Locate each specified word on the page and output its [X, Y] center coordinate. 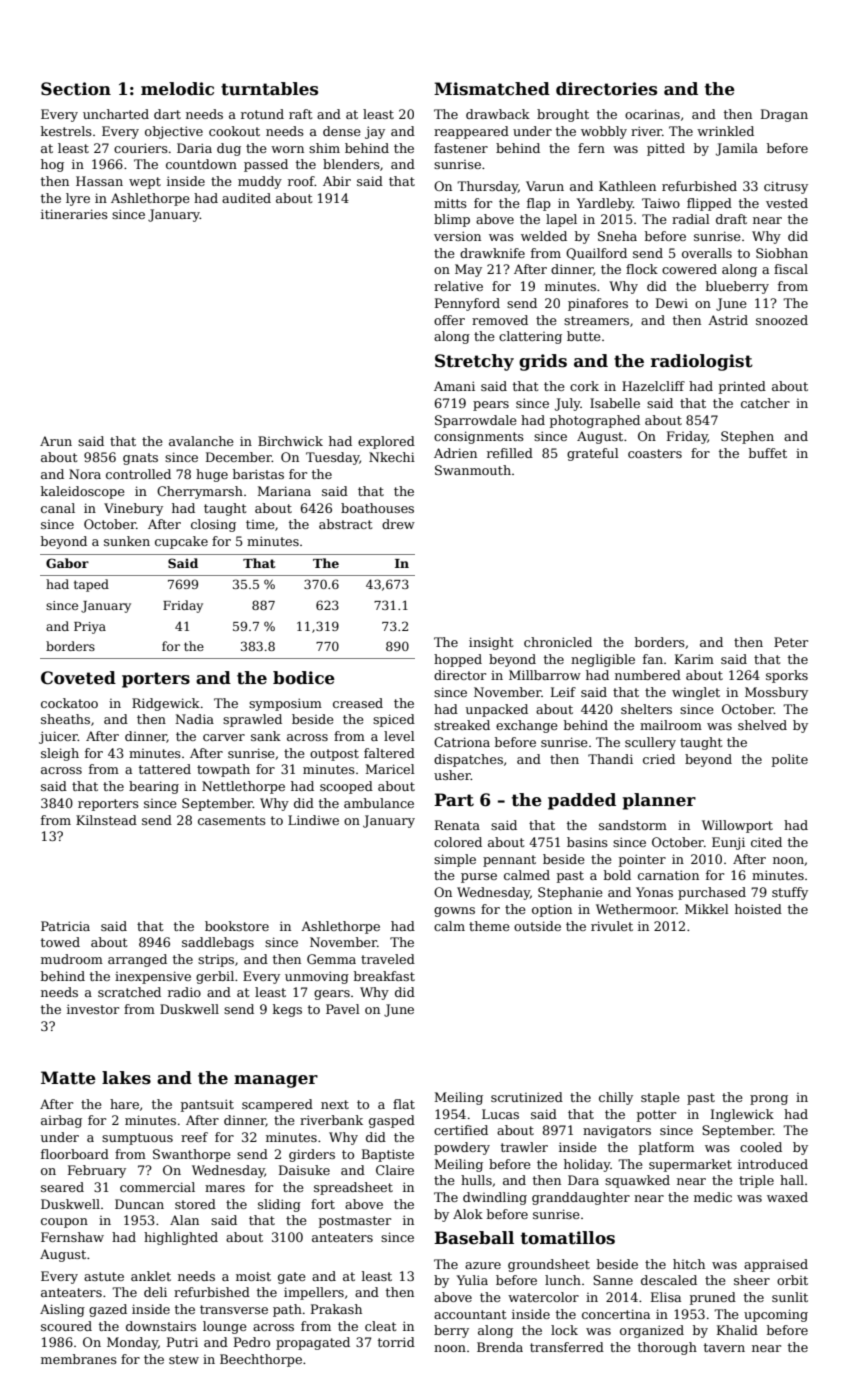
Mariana [284, 491]
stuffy [790, 893]
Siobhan [782, 253]
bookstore [237, 926]
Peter [791, 642]
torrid [396, 1342]
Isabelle [615, 403]
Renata [457, 825]
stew [184, 1359]
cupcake [181, 542]
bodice [304, 678]
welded [544, 236]
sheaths [65, 719]
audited [246, 198]
